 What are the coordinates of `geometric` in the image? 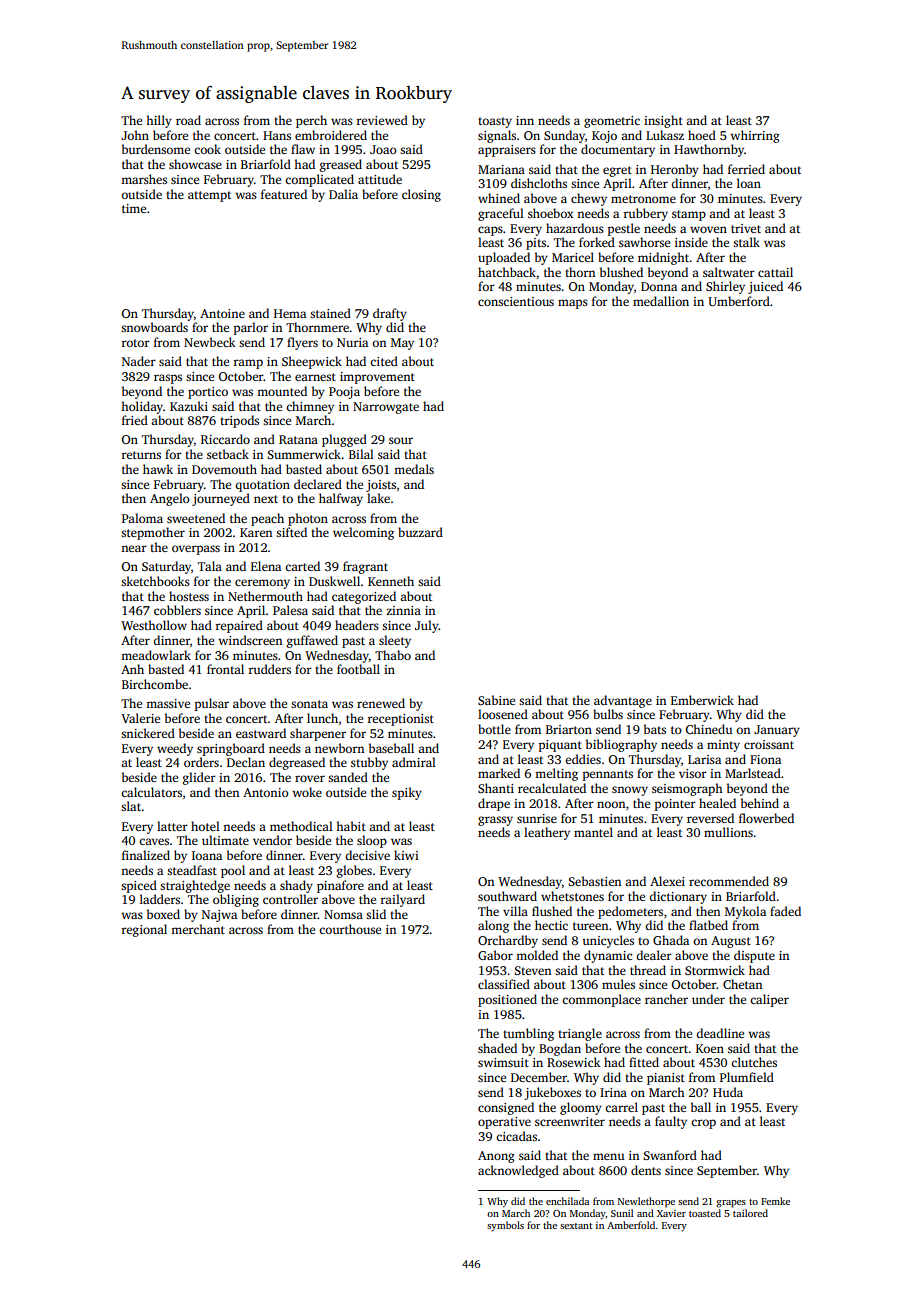 It's located at (612, 122).
